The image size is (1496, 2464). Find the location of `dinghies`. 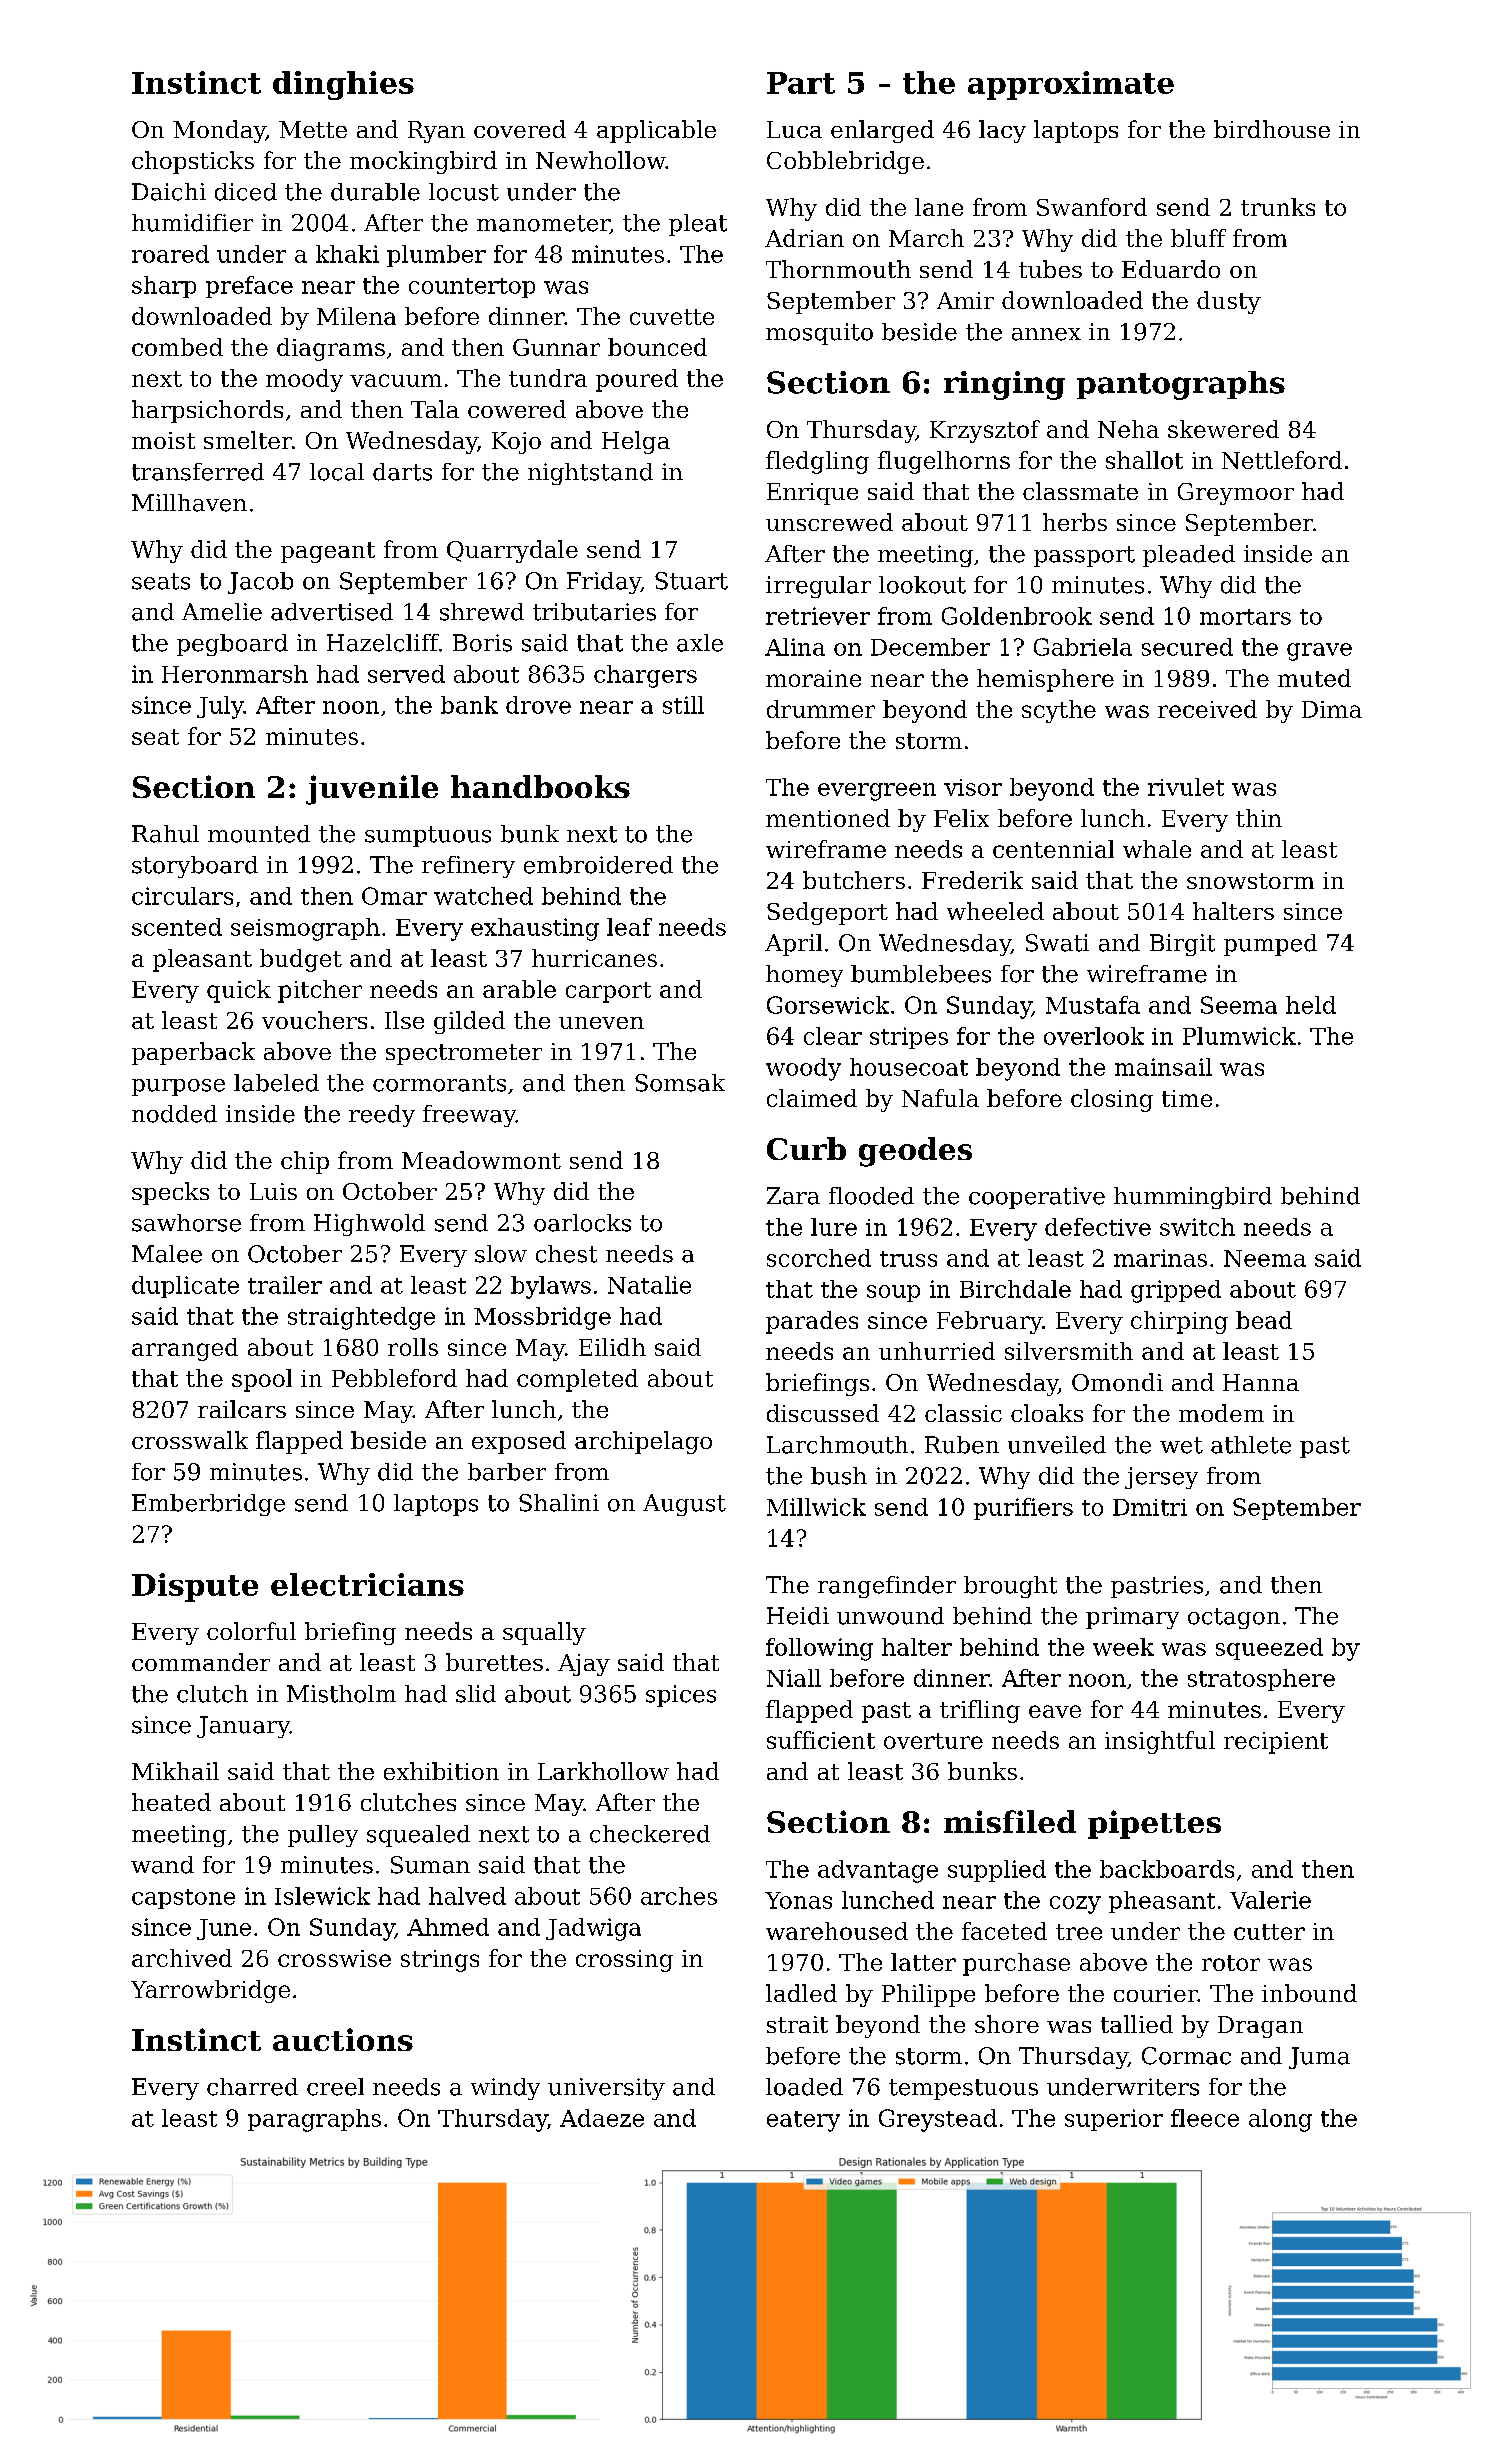

dinghies is located at coordinates (343, 85).
